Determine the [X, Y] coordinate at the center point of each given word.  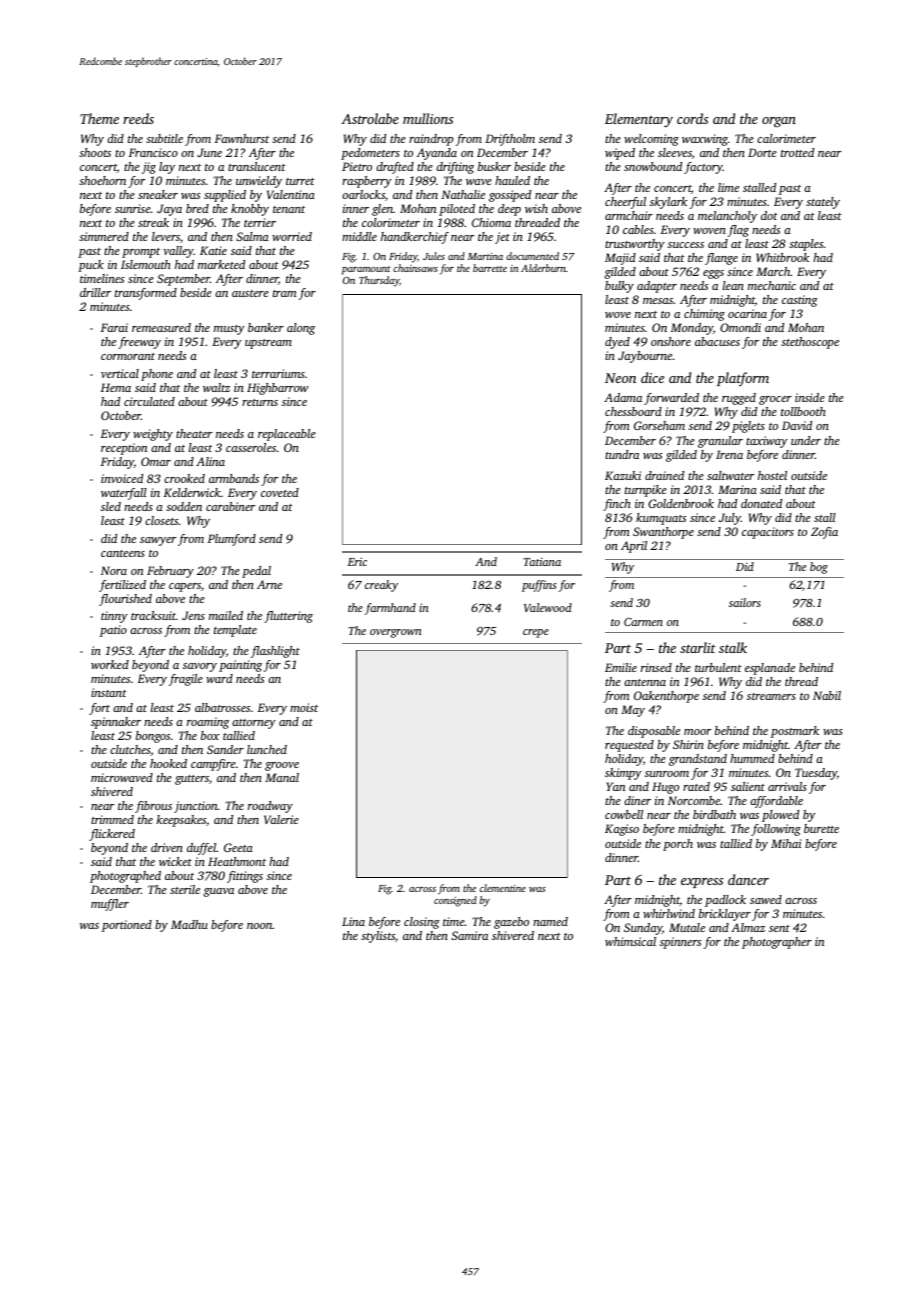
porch [678, 845]
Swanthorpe [663, 533]
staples [806, 245]
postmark [795, 732]
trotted [797, 152]
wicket [175, 861]
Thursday [379, 281]
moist [304, 707]
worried [292, 236]
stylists [378, 937]
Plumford [232, 540]
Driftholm [510, 140]
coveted [280, 492]
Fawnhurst [242, 138]
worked [110, 664]
